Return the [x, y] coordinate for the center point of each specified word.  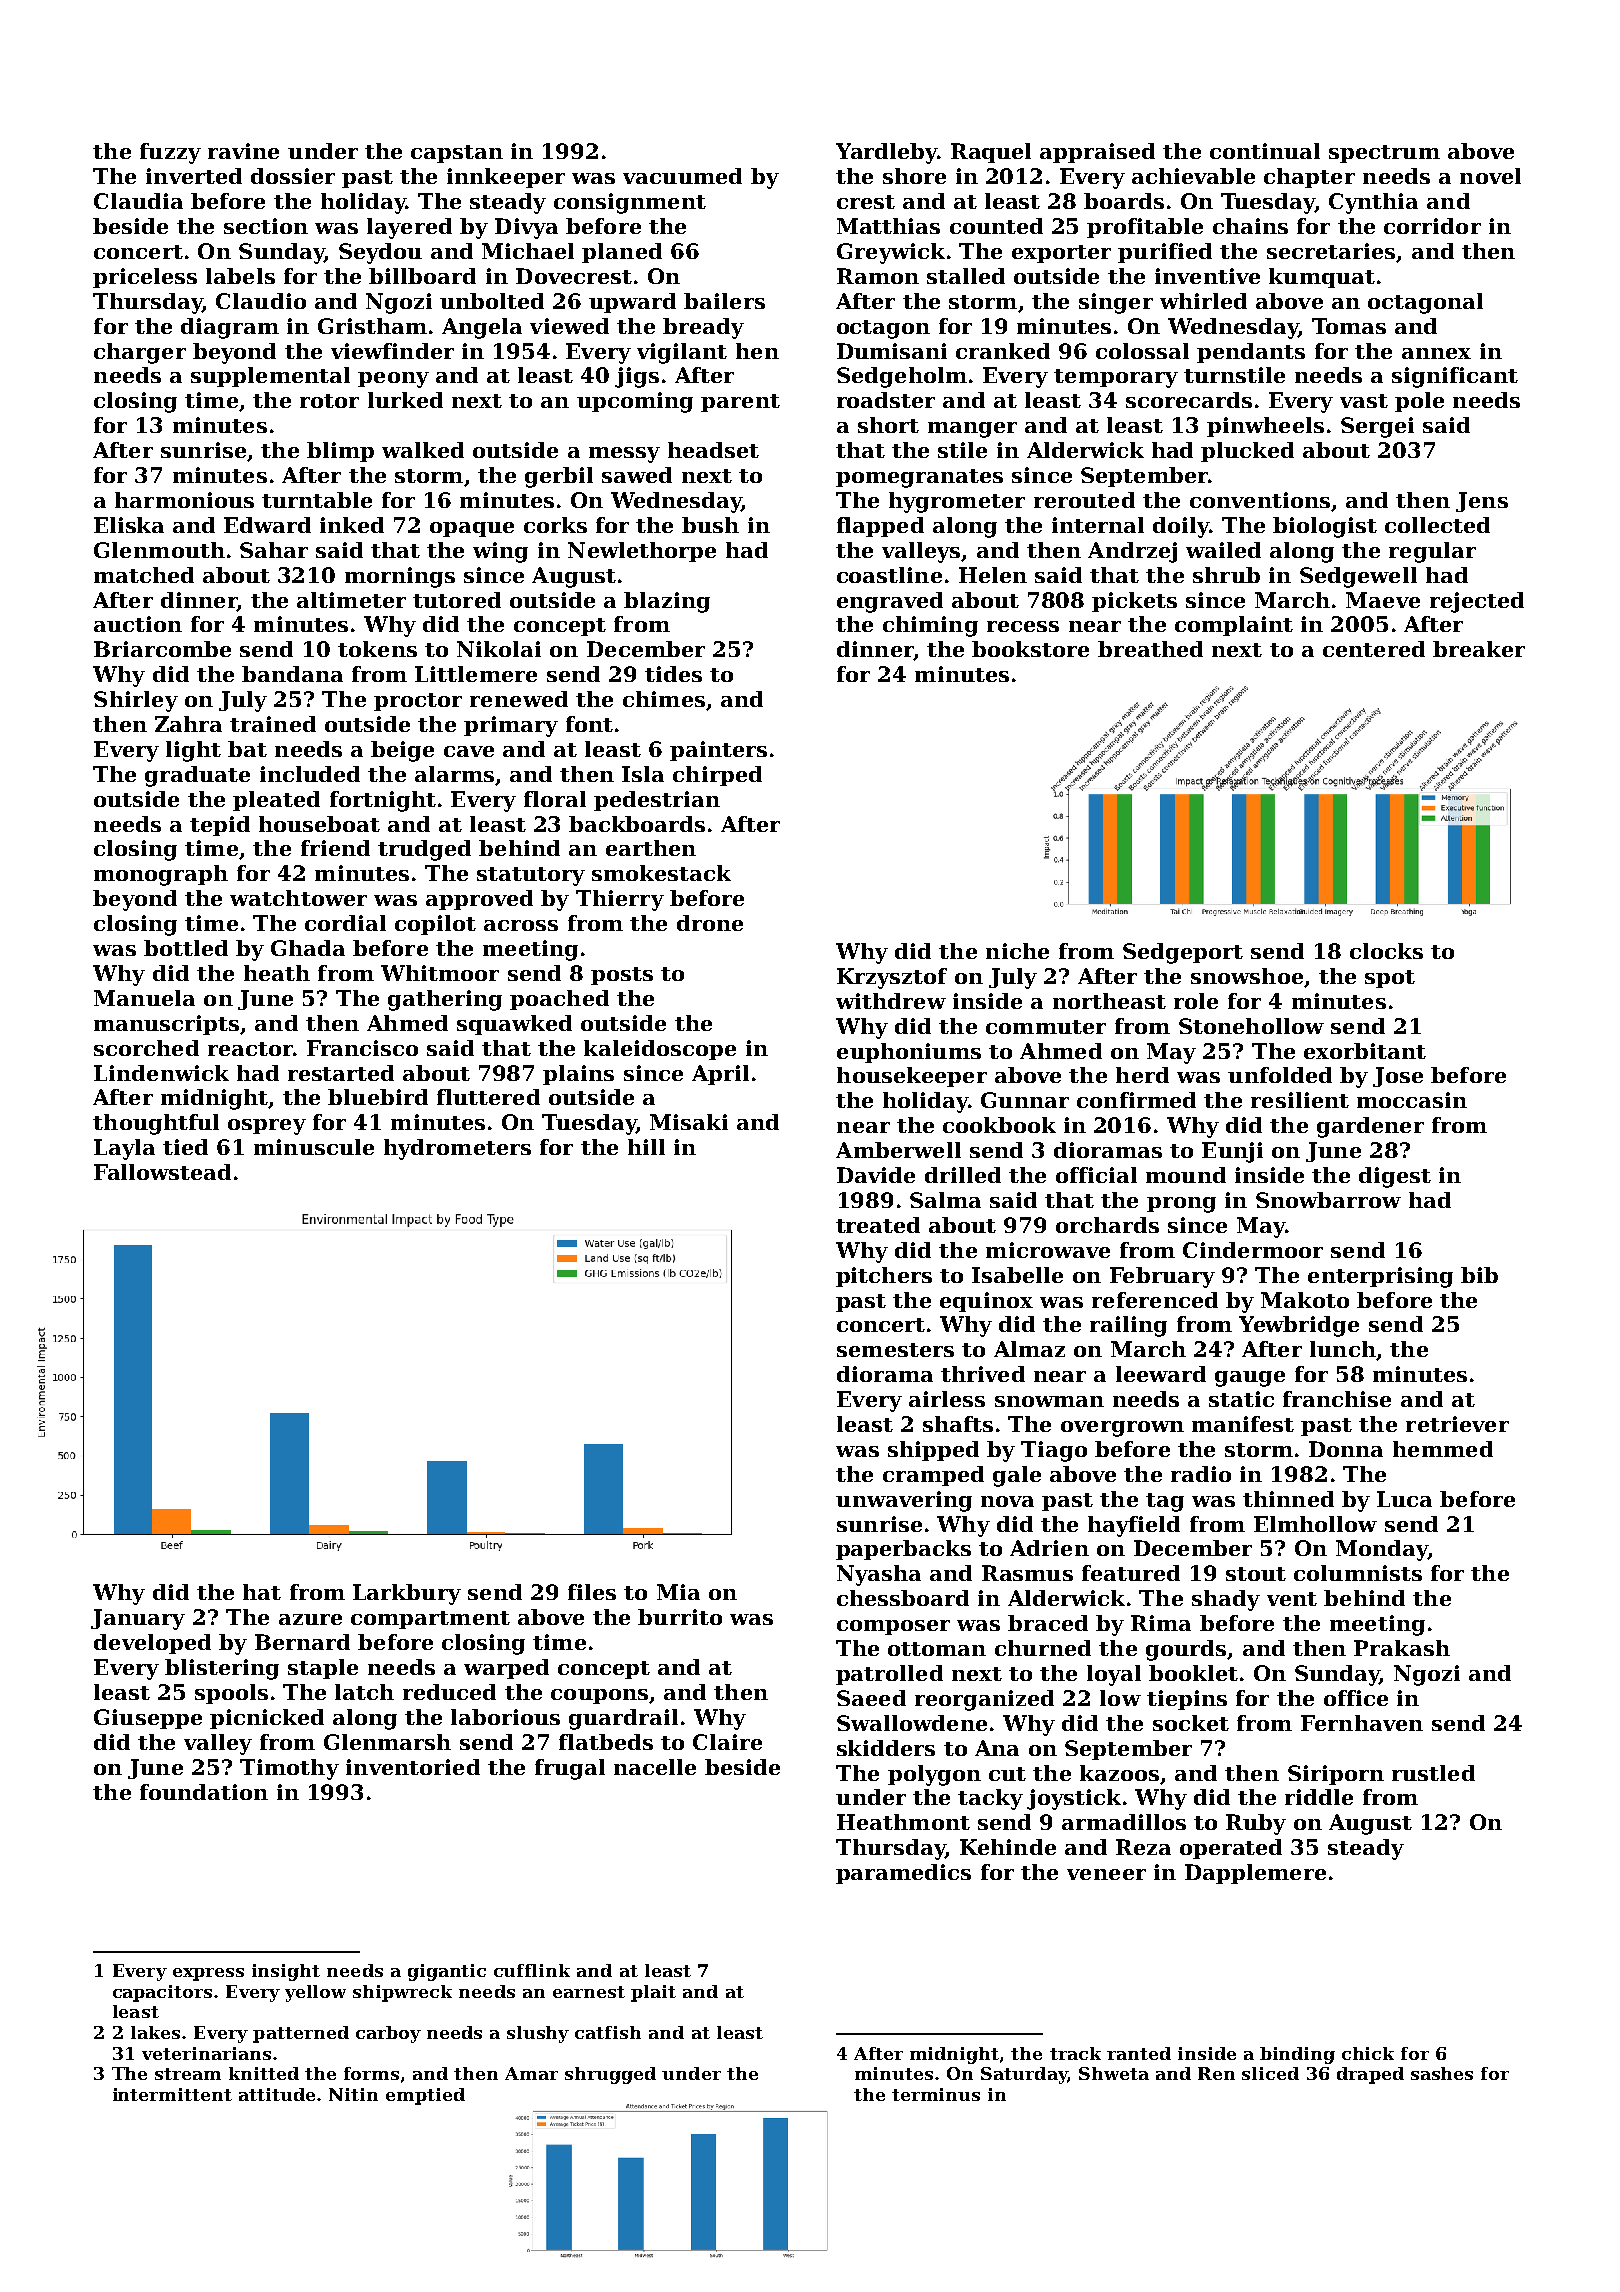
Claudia [138, 201]
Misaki [689, 1122]
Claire [727, 1742]
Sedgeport [1183, 953]
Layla [124, 1149]
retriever [1457, 1424]
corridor [1432, 226]
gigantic [447, 1972]
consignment [630, 203]
